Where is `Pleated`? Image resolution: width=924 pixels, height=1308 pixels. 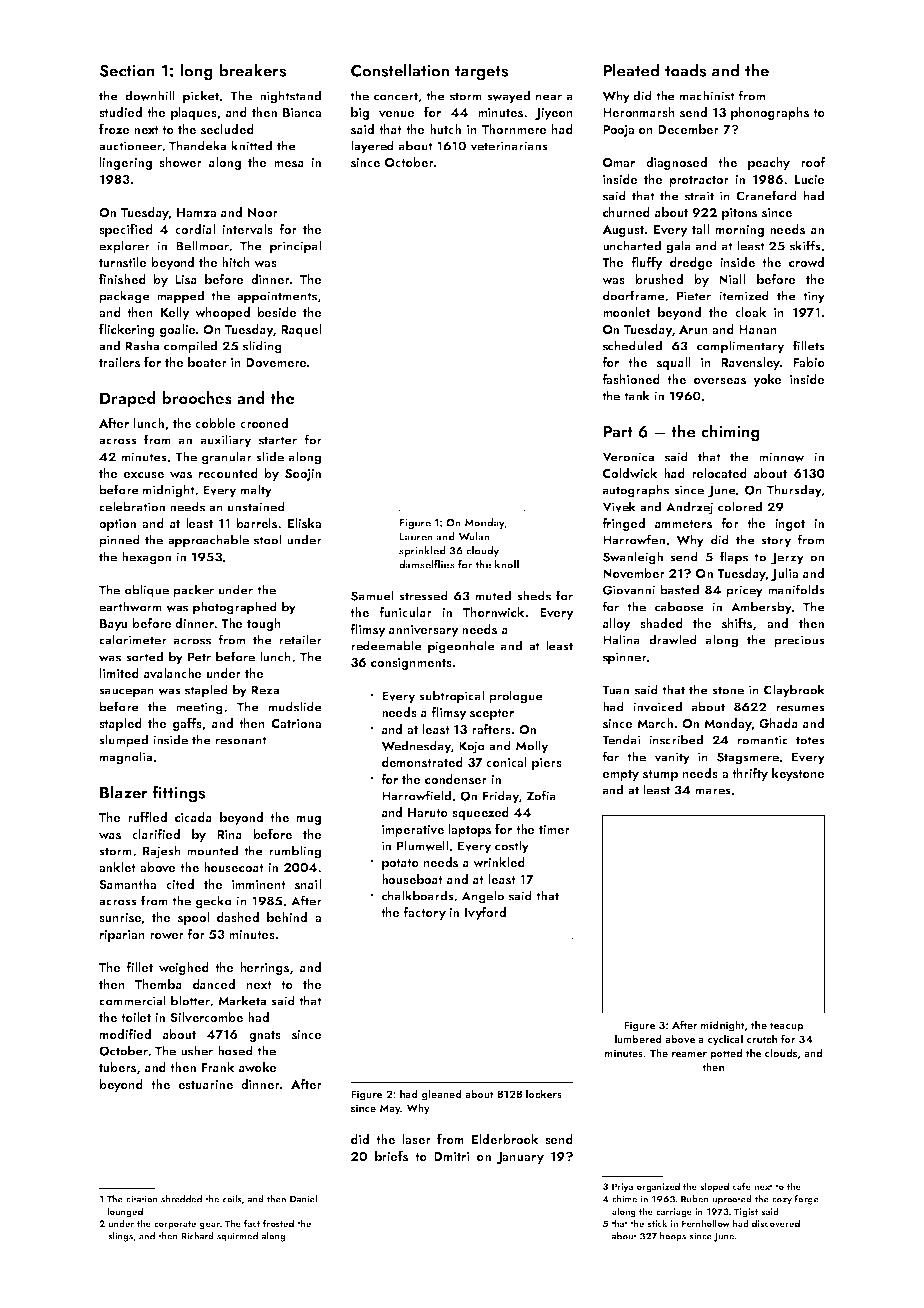
Pleated is located at coordinates (631, 70).
